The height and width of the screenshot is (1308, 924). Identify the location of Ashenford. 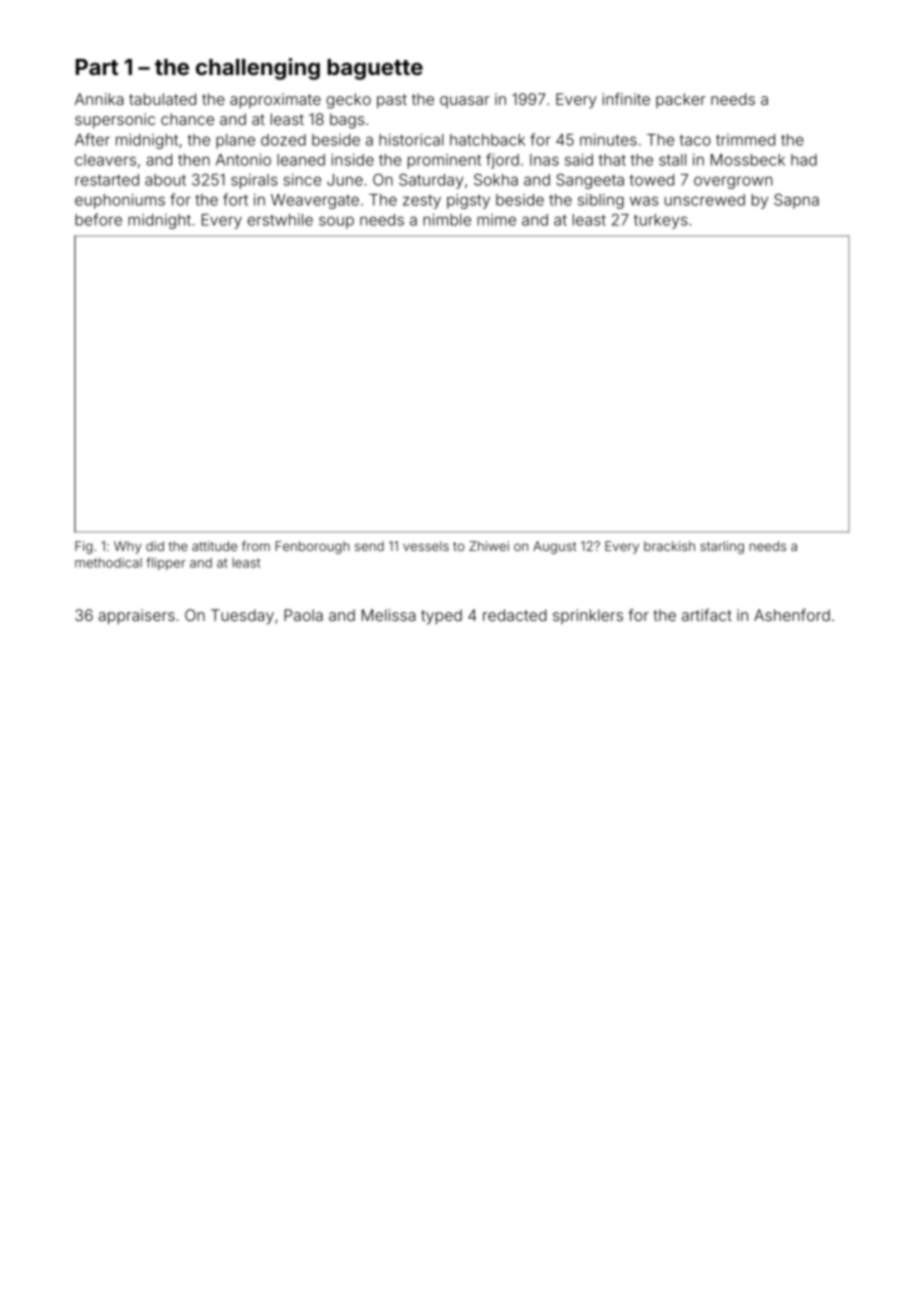
(792, 615).
